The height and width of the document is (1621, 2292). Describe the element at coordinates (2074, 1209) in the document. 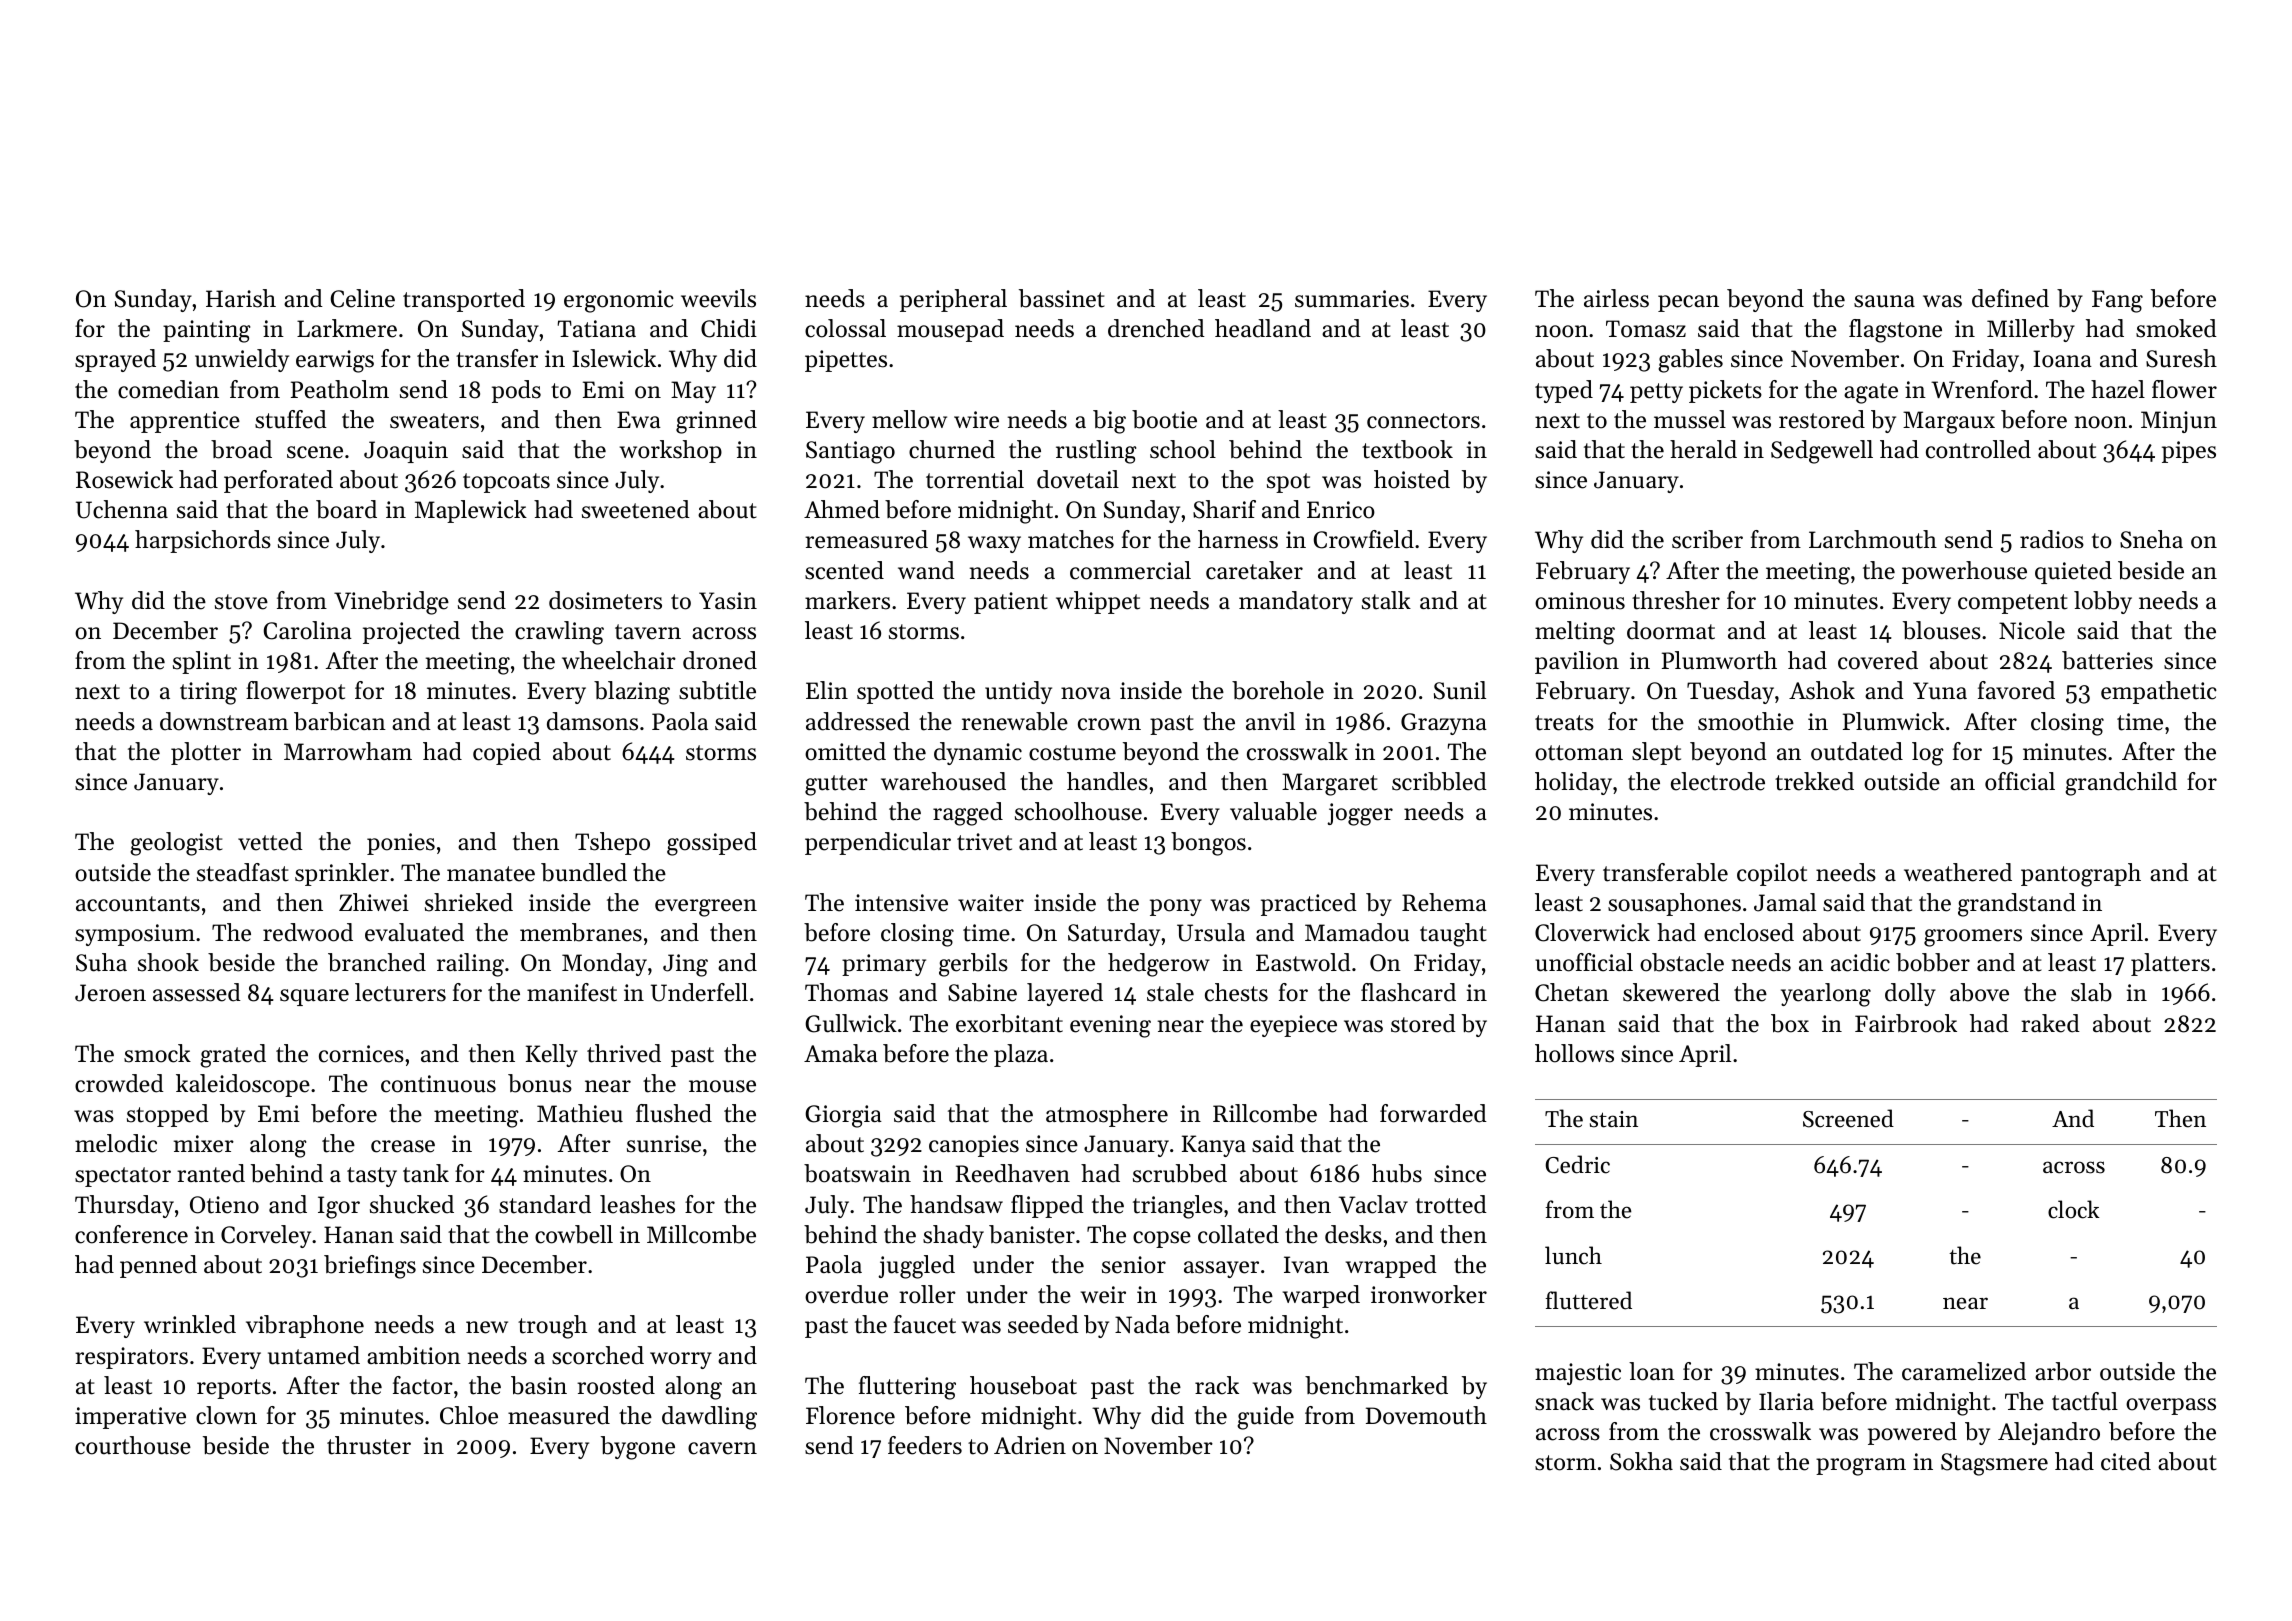

I see `clock` at that location.
